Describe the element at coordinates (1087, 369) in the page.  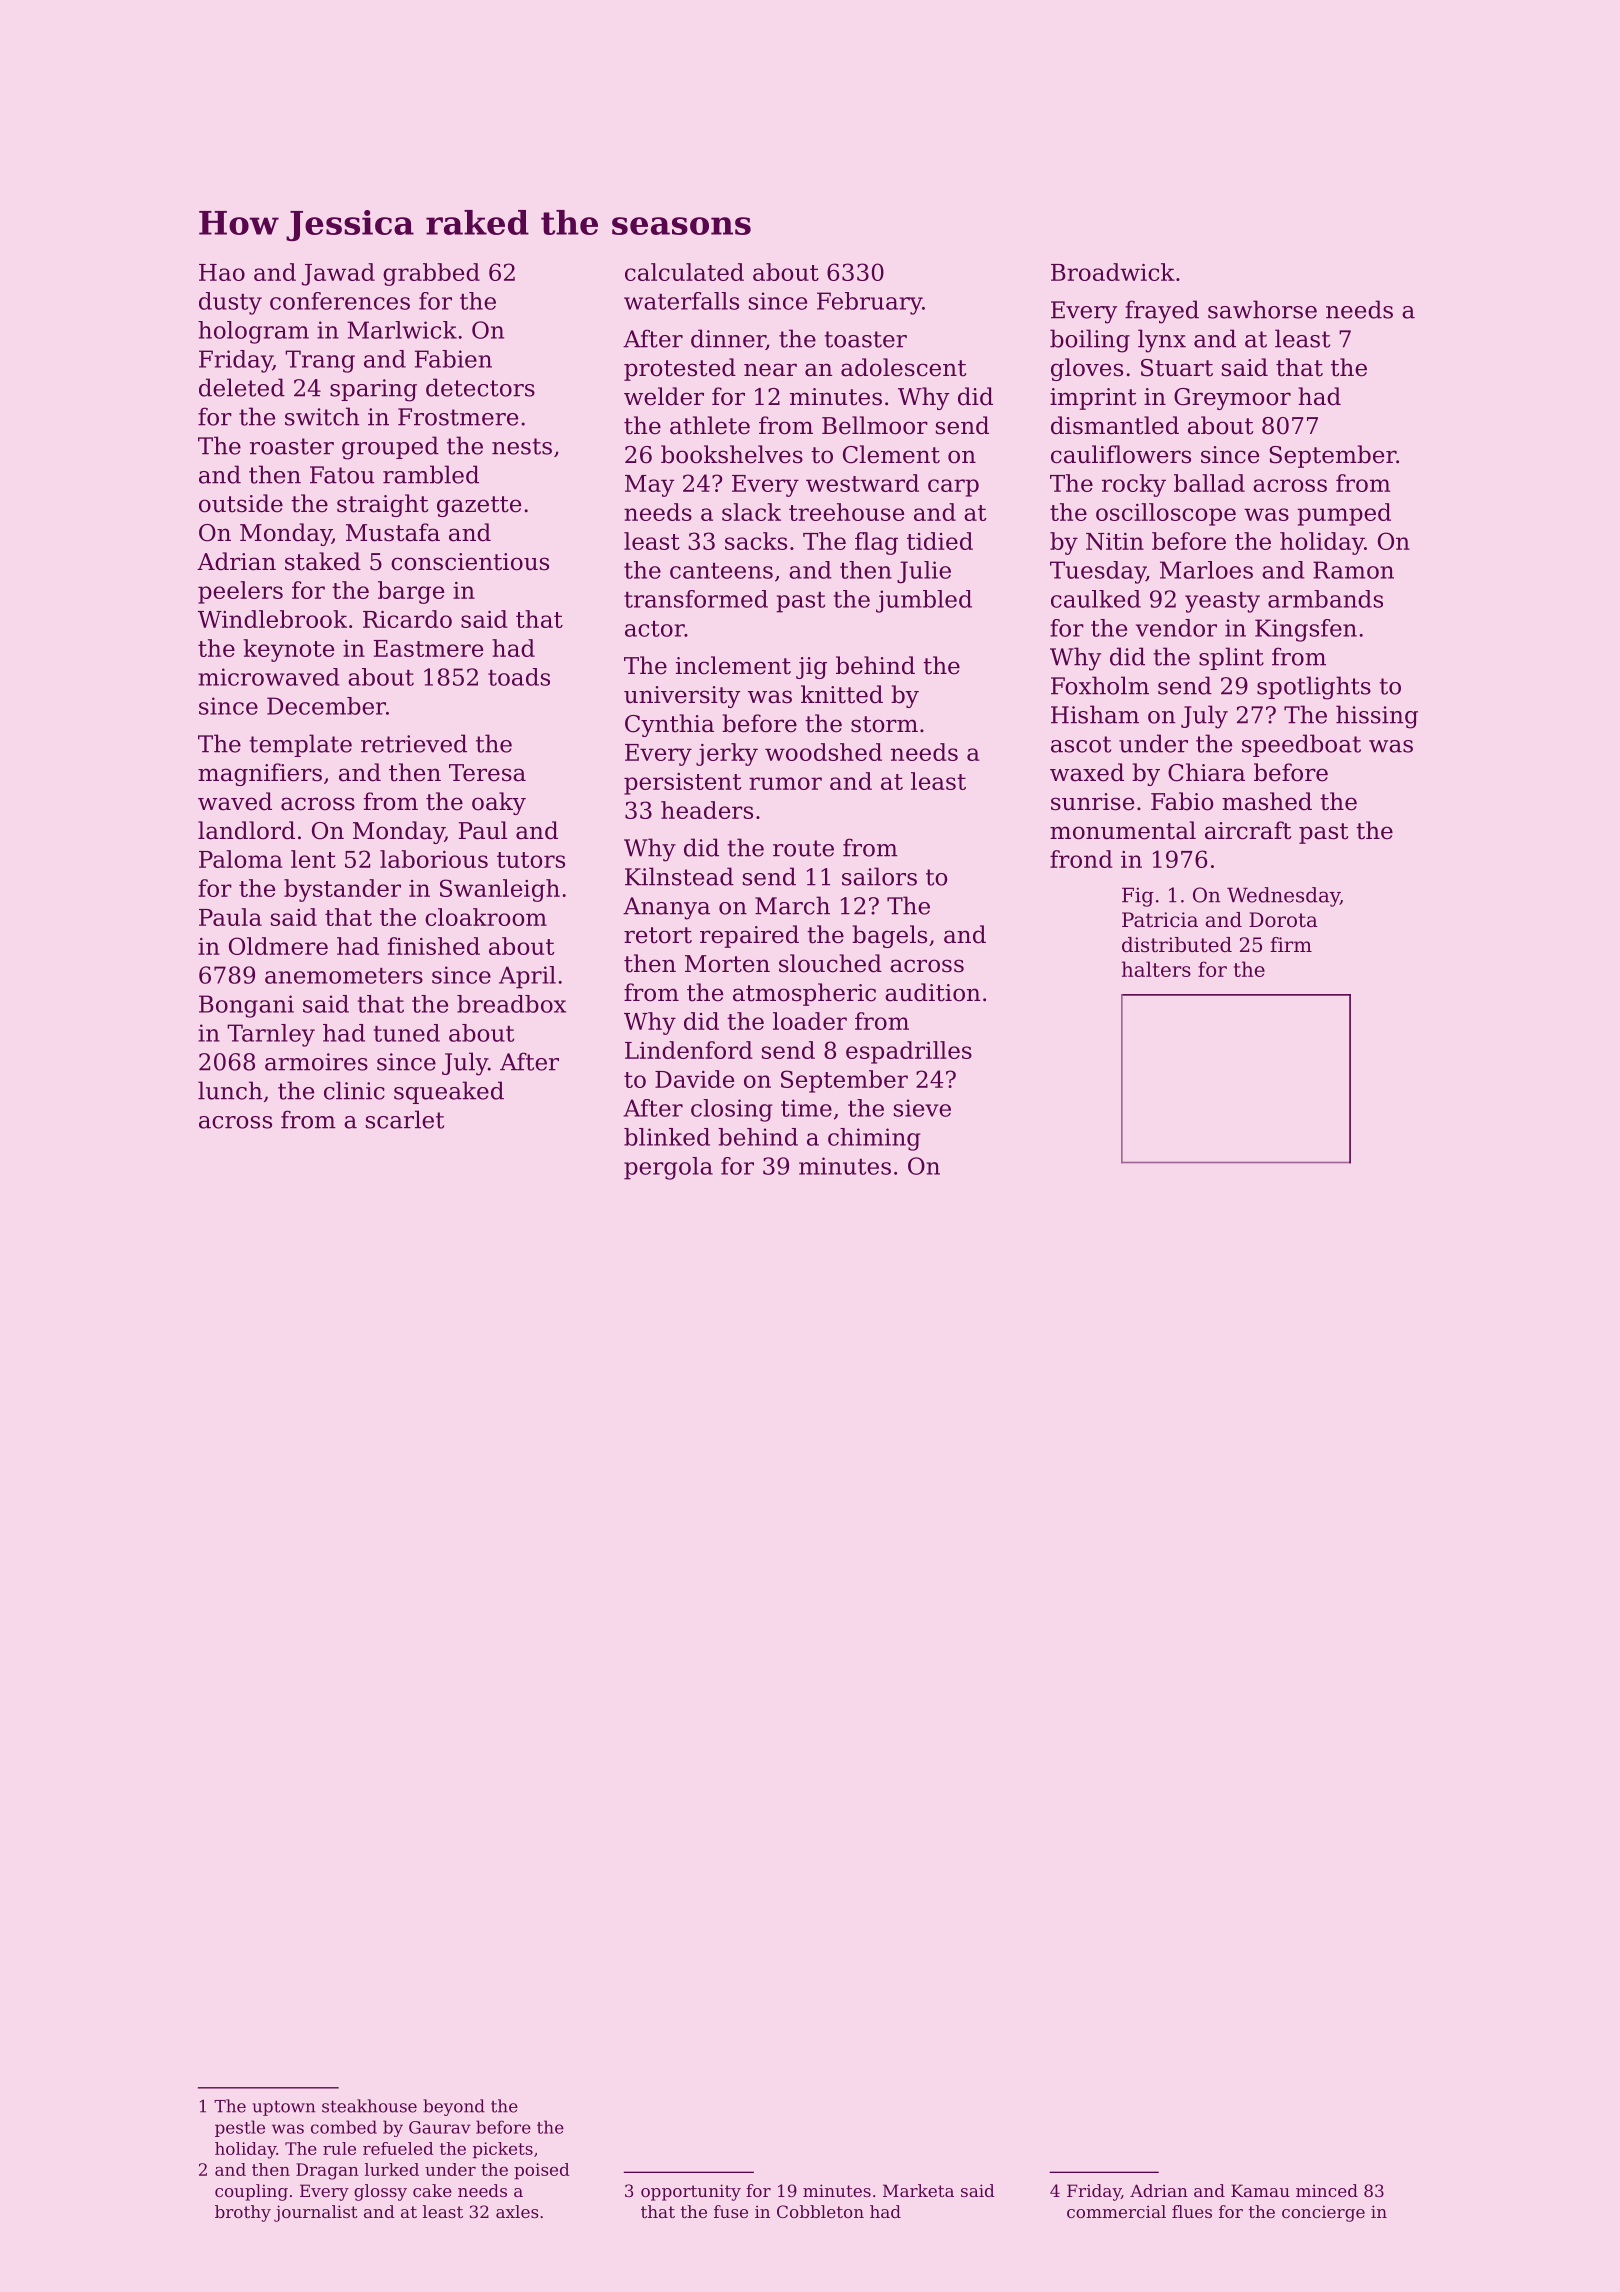
I see `gloves` at that location.
